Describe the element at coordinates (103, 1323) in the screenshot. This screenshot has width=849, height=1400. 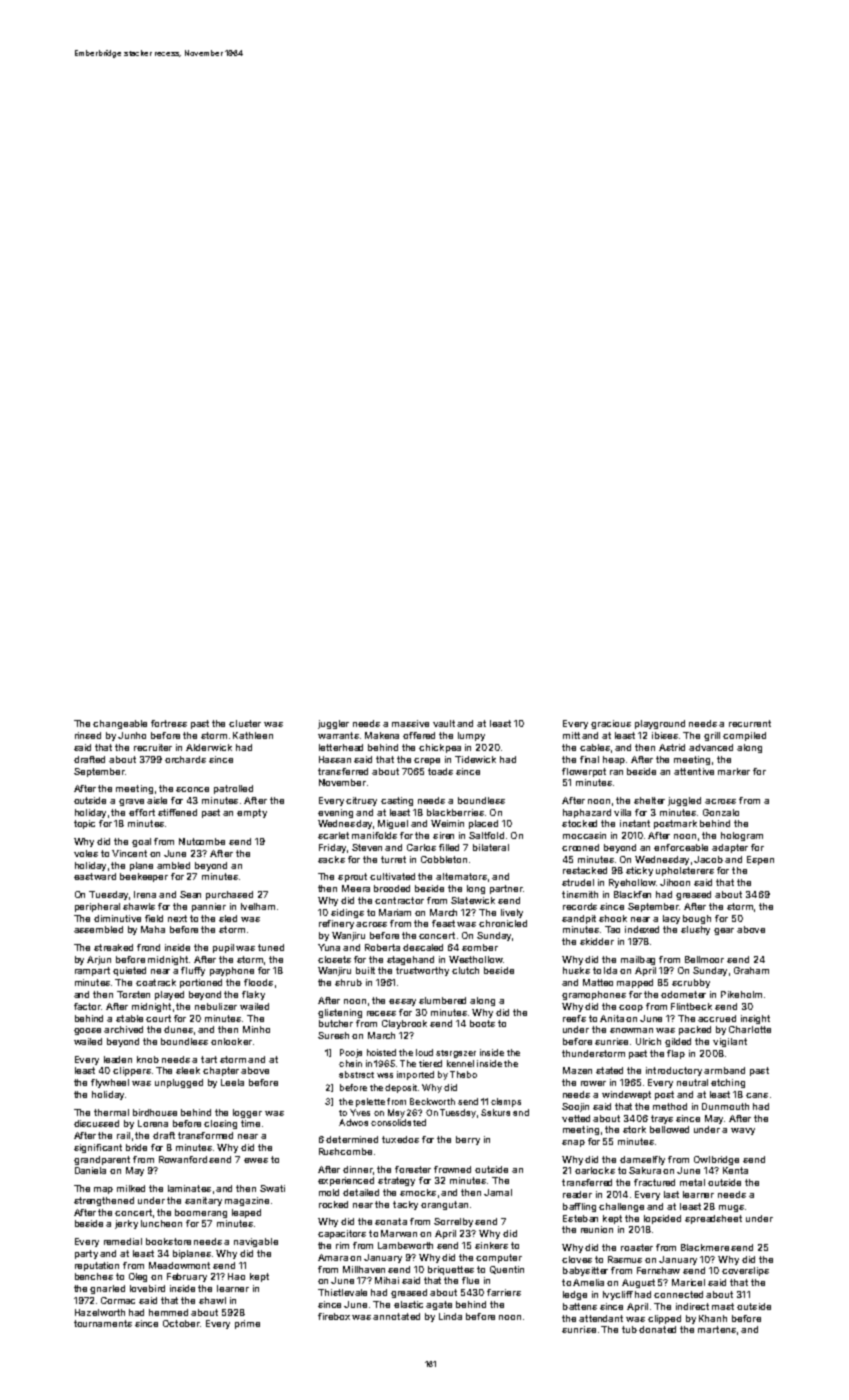
I see `tournaments` at that location.
